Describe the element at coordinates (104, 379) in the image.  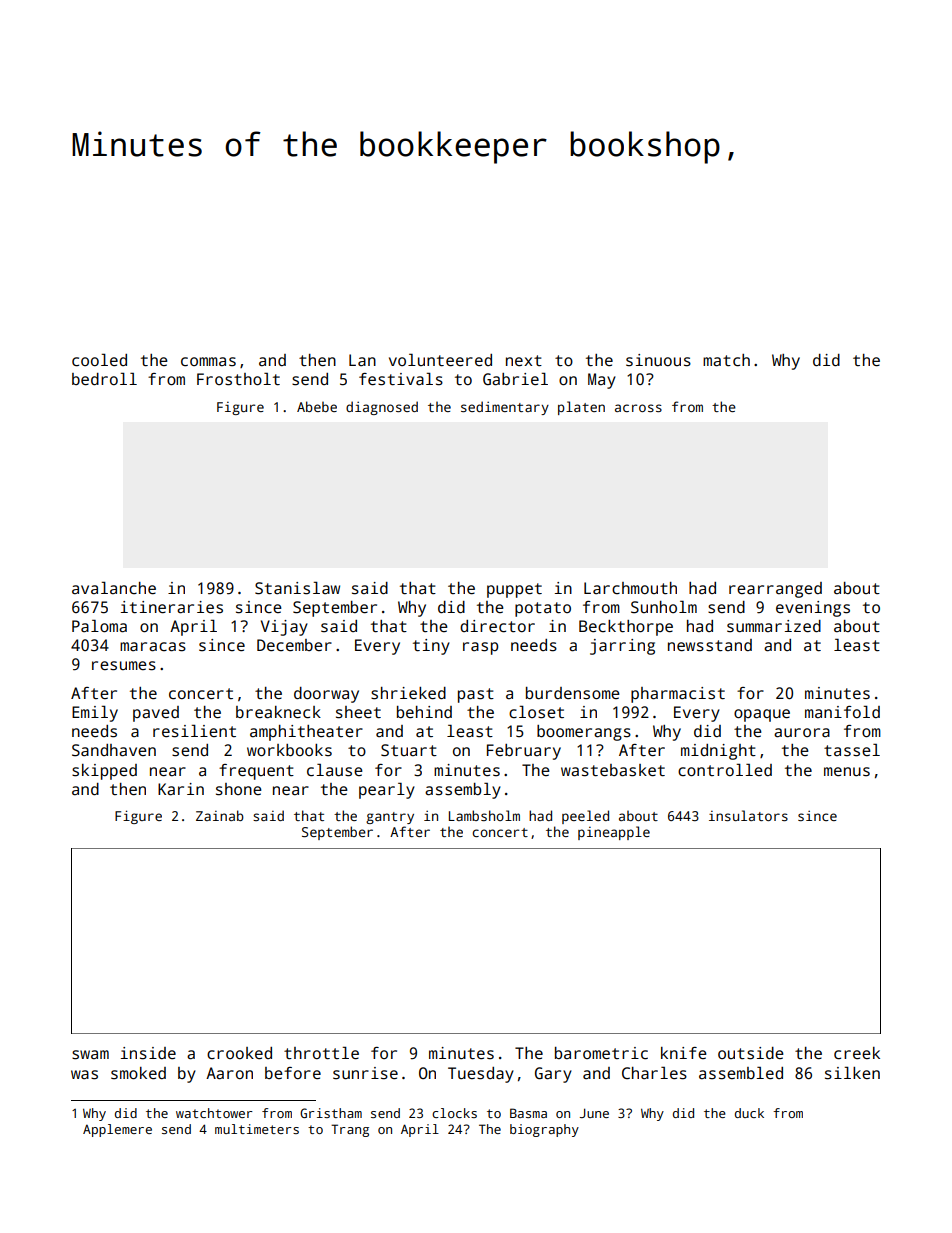
I see `bedroll` at that location.
